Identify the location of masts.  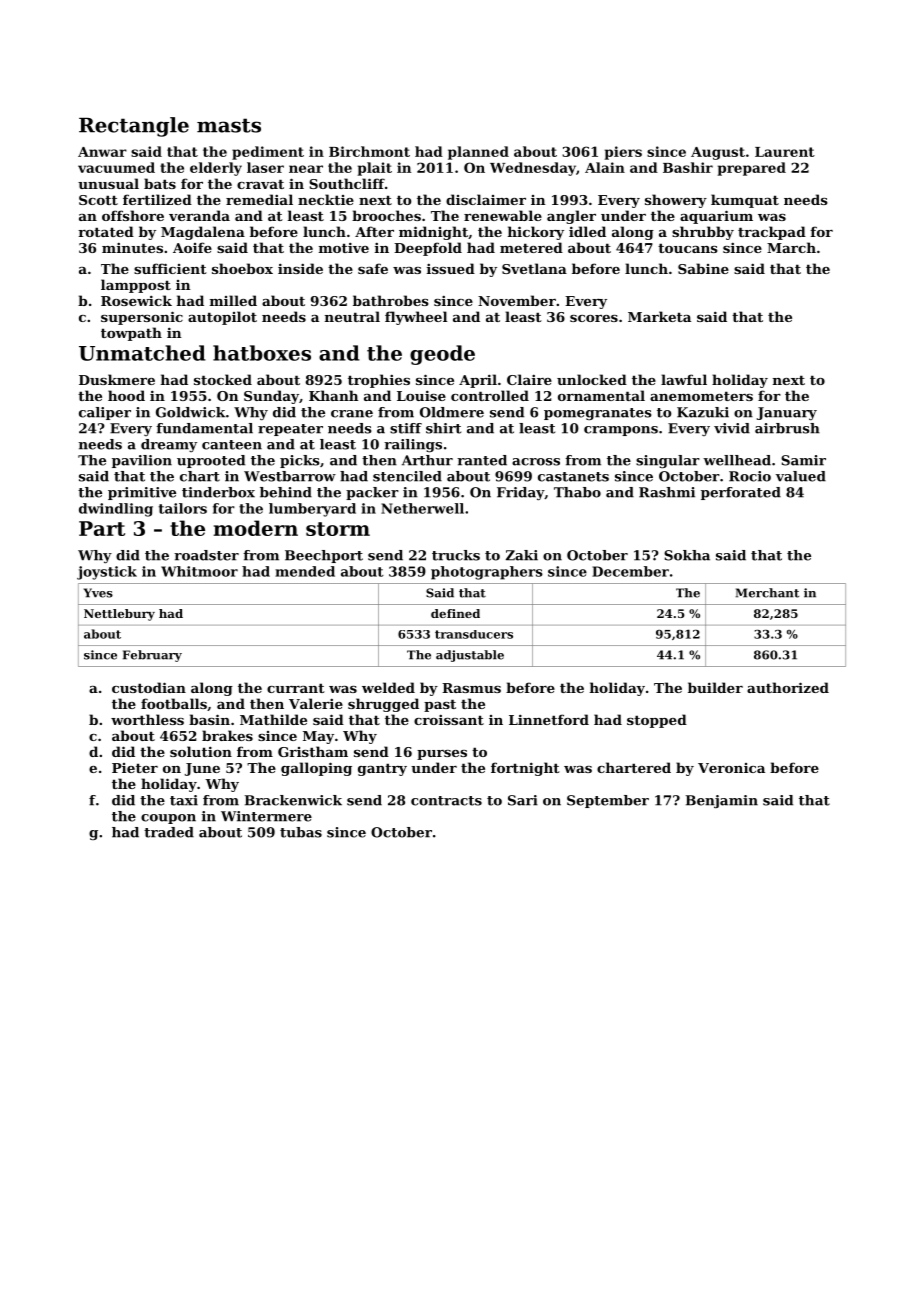
(229, 125).
